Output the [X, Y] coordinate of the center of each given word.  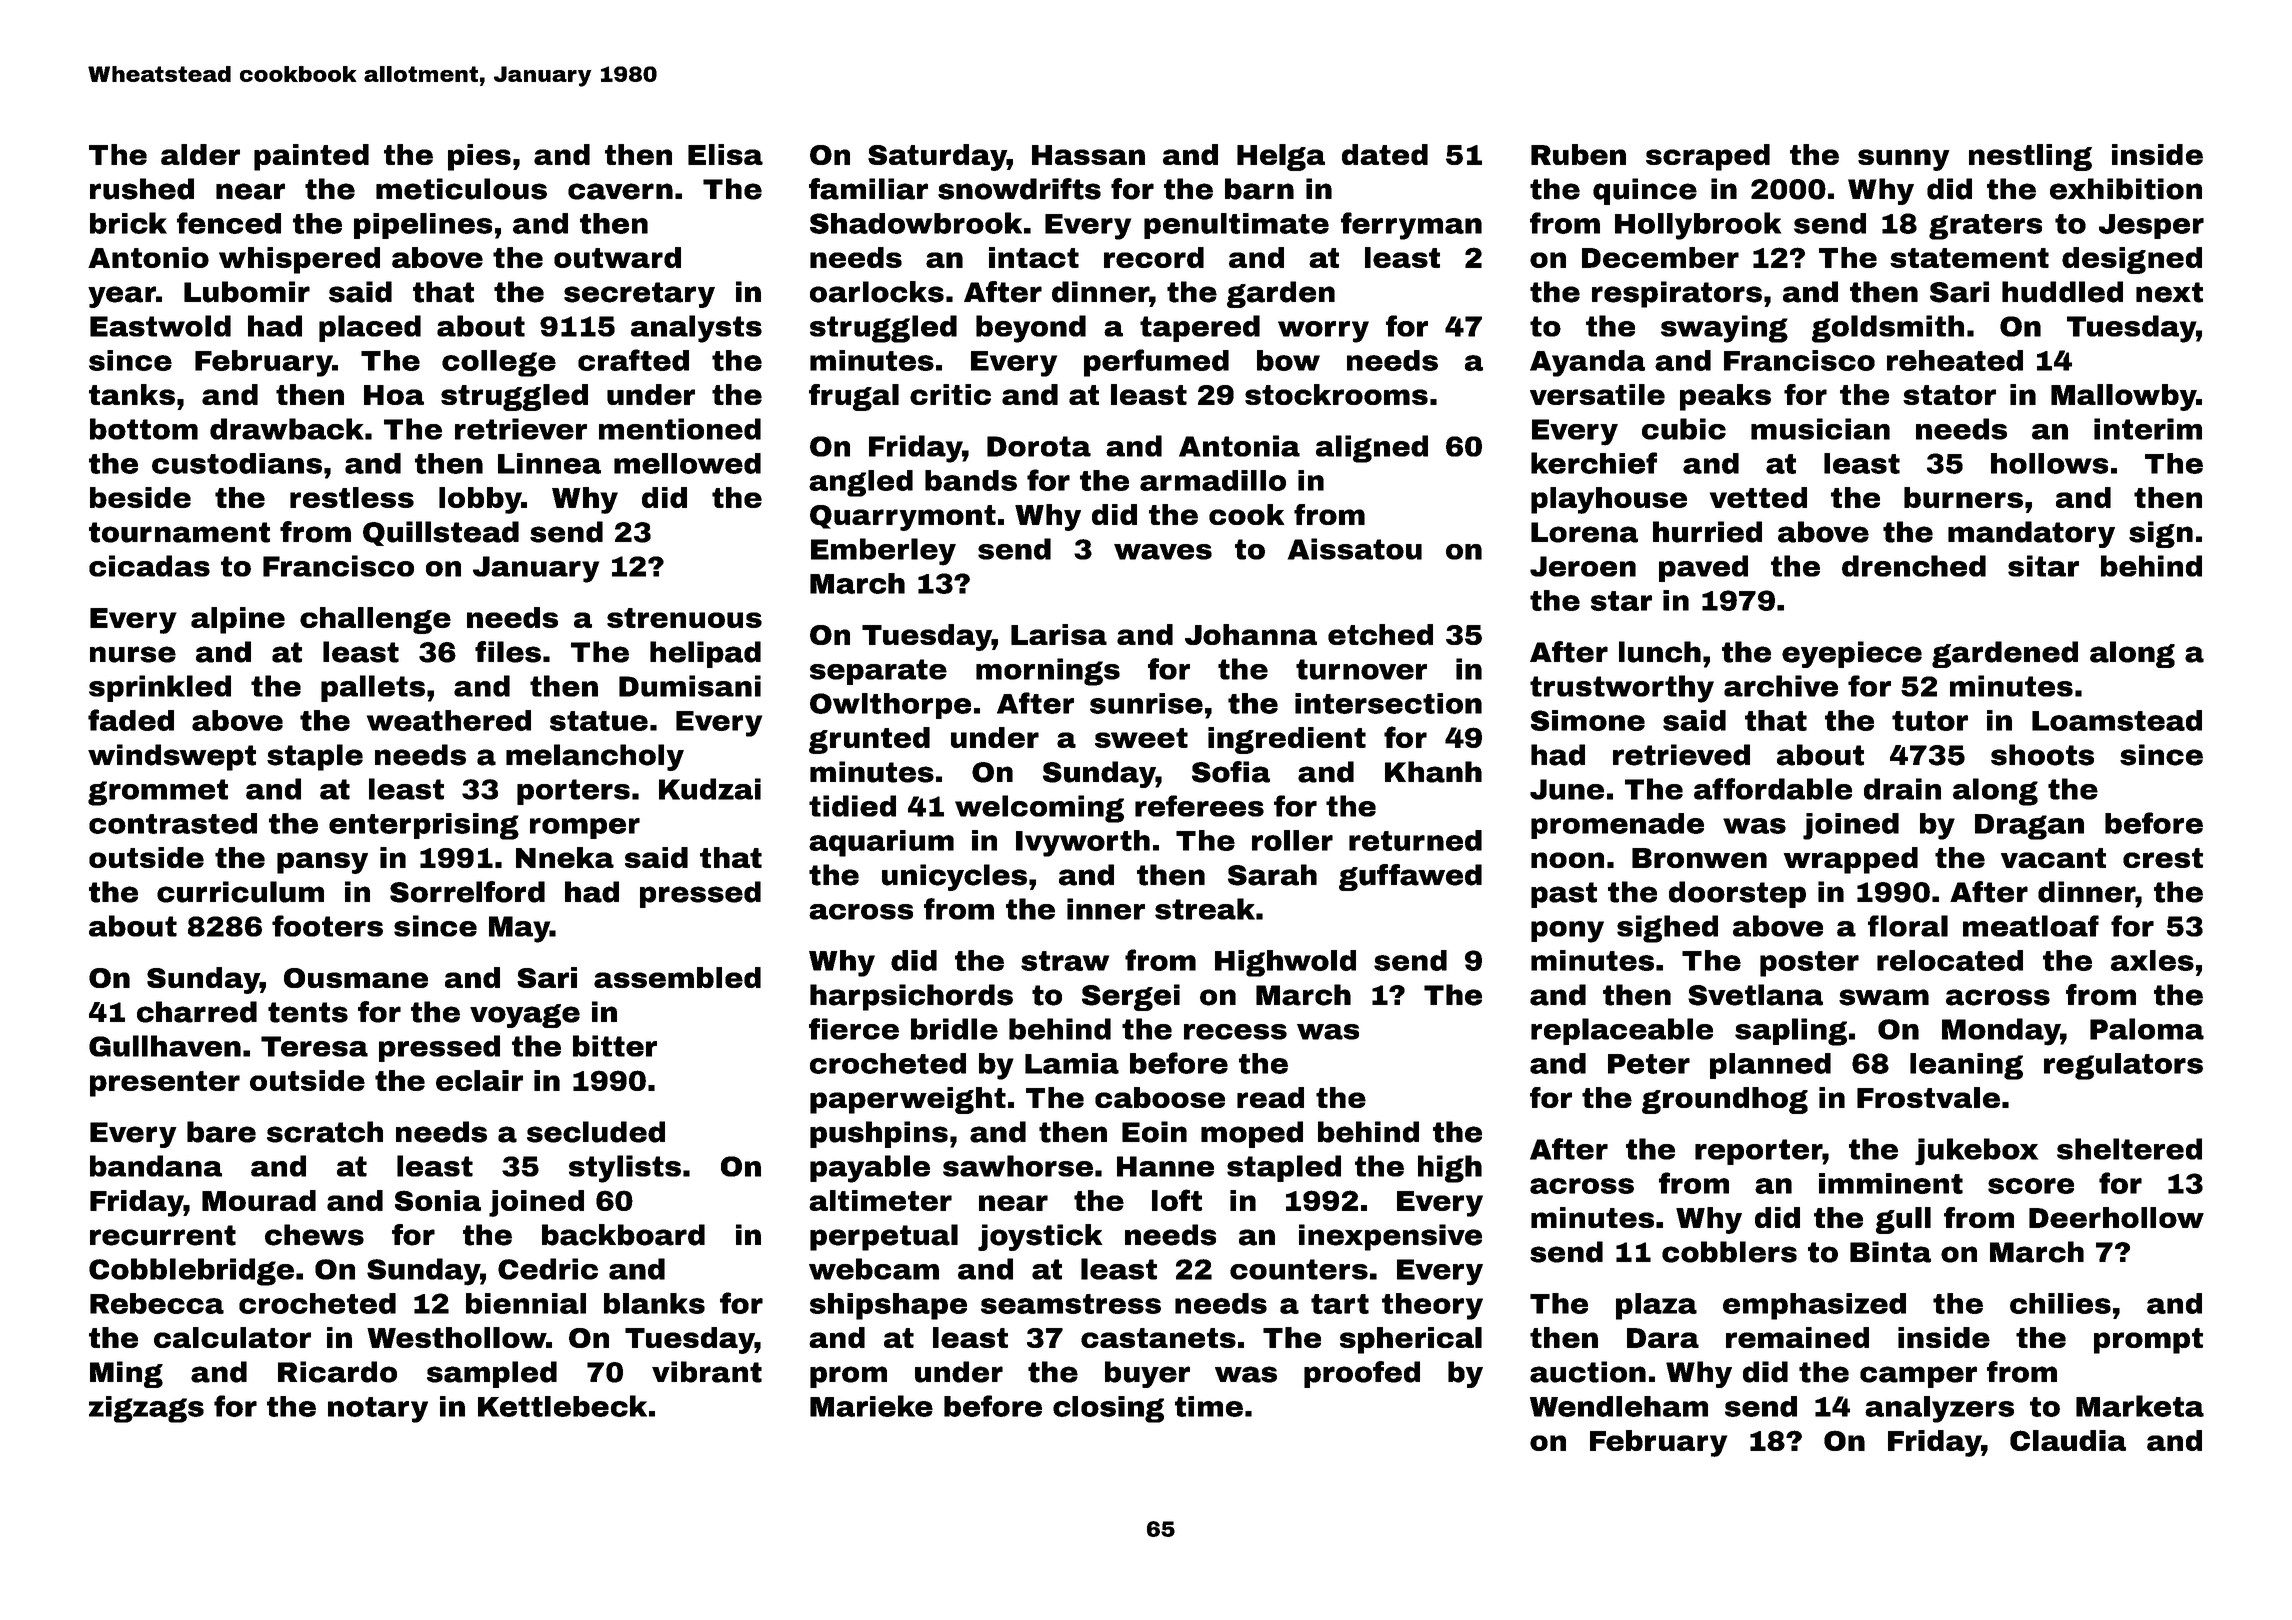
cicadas [149, 566]
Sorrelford [467, 892]
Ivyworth [1083, 843]
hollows [2049, 463]
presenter [165, 1084]
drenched [1914, 566]
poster [1809, 964]
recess [1235, 1032]
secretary [639, 295]
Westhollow [457, 1337]
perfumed [1156, 363]
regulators [2123, 1066]
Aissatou [1355, 549]
